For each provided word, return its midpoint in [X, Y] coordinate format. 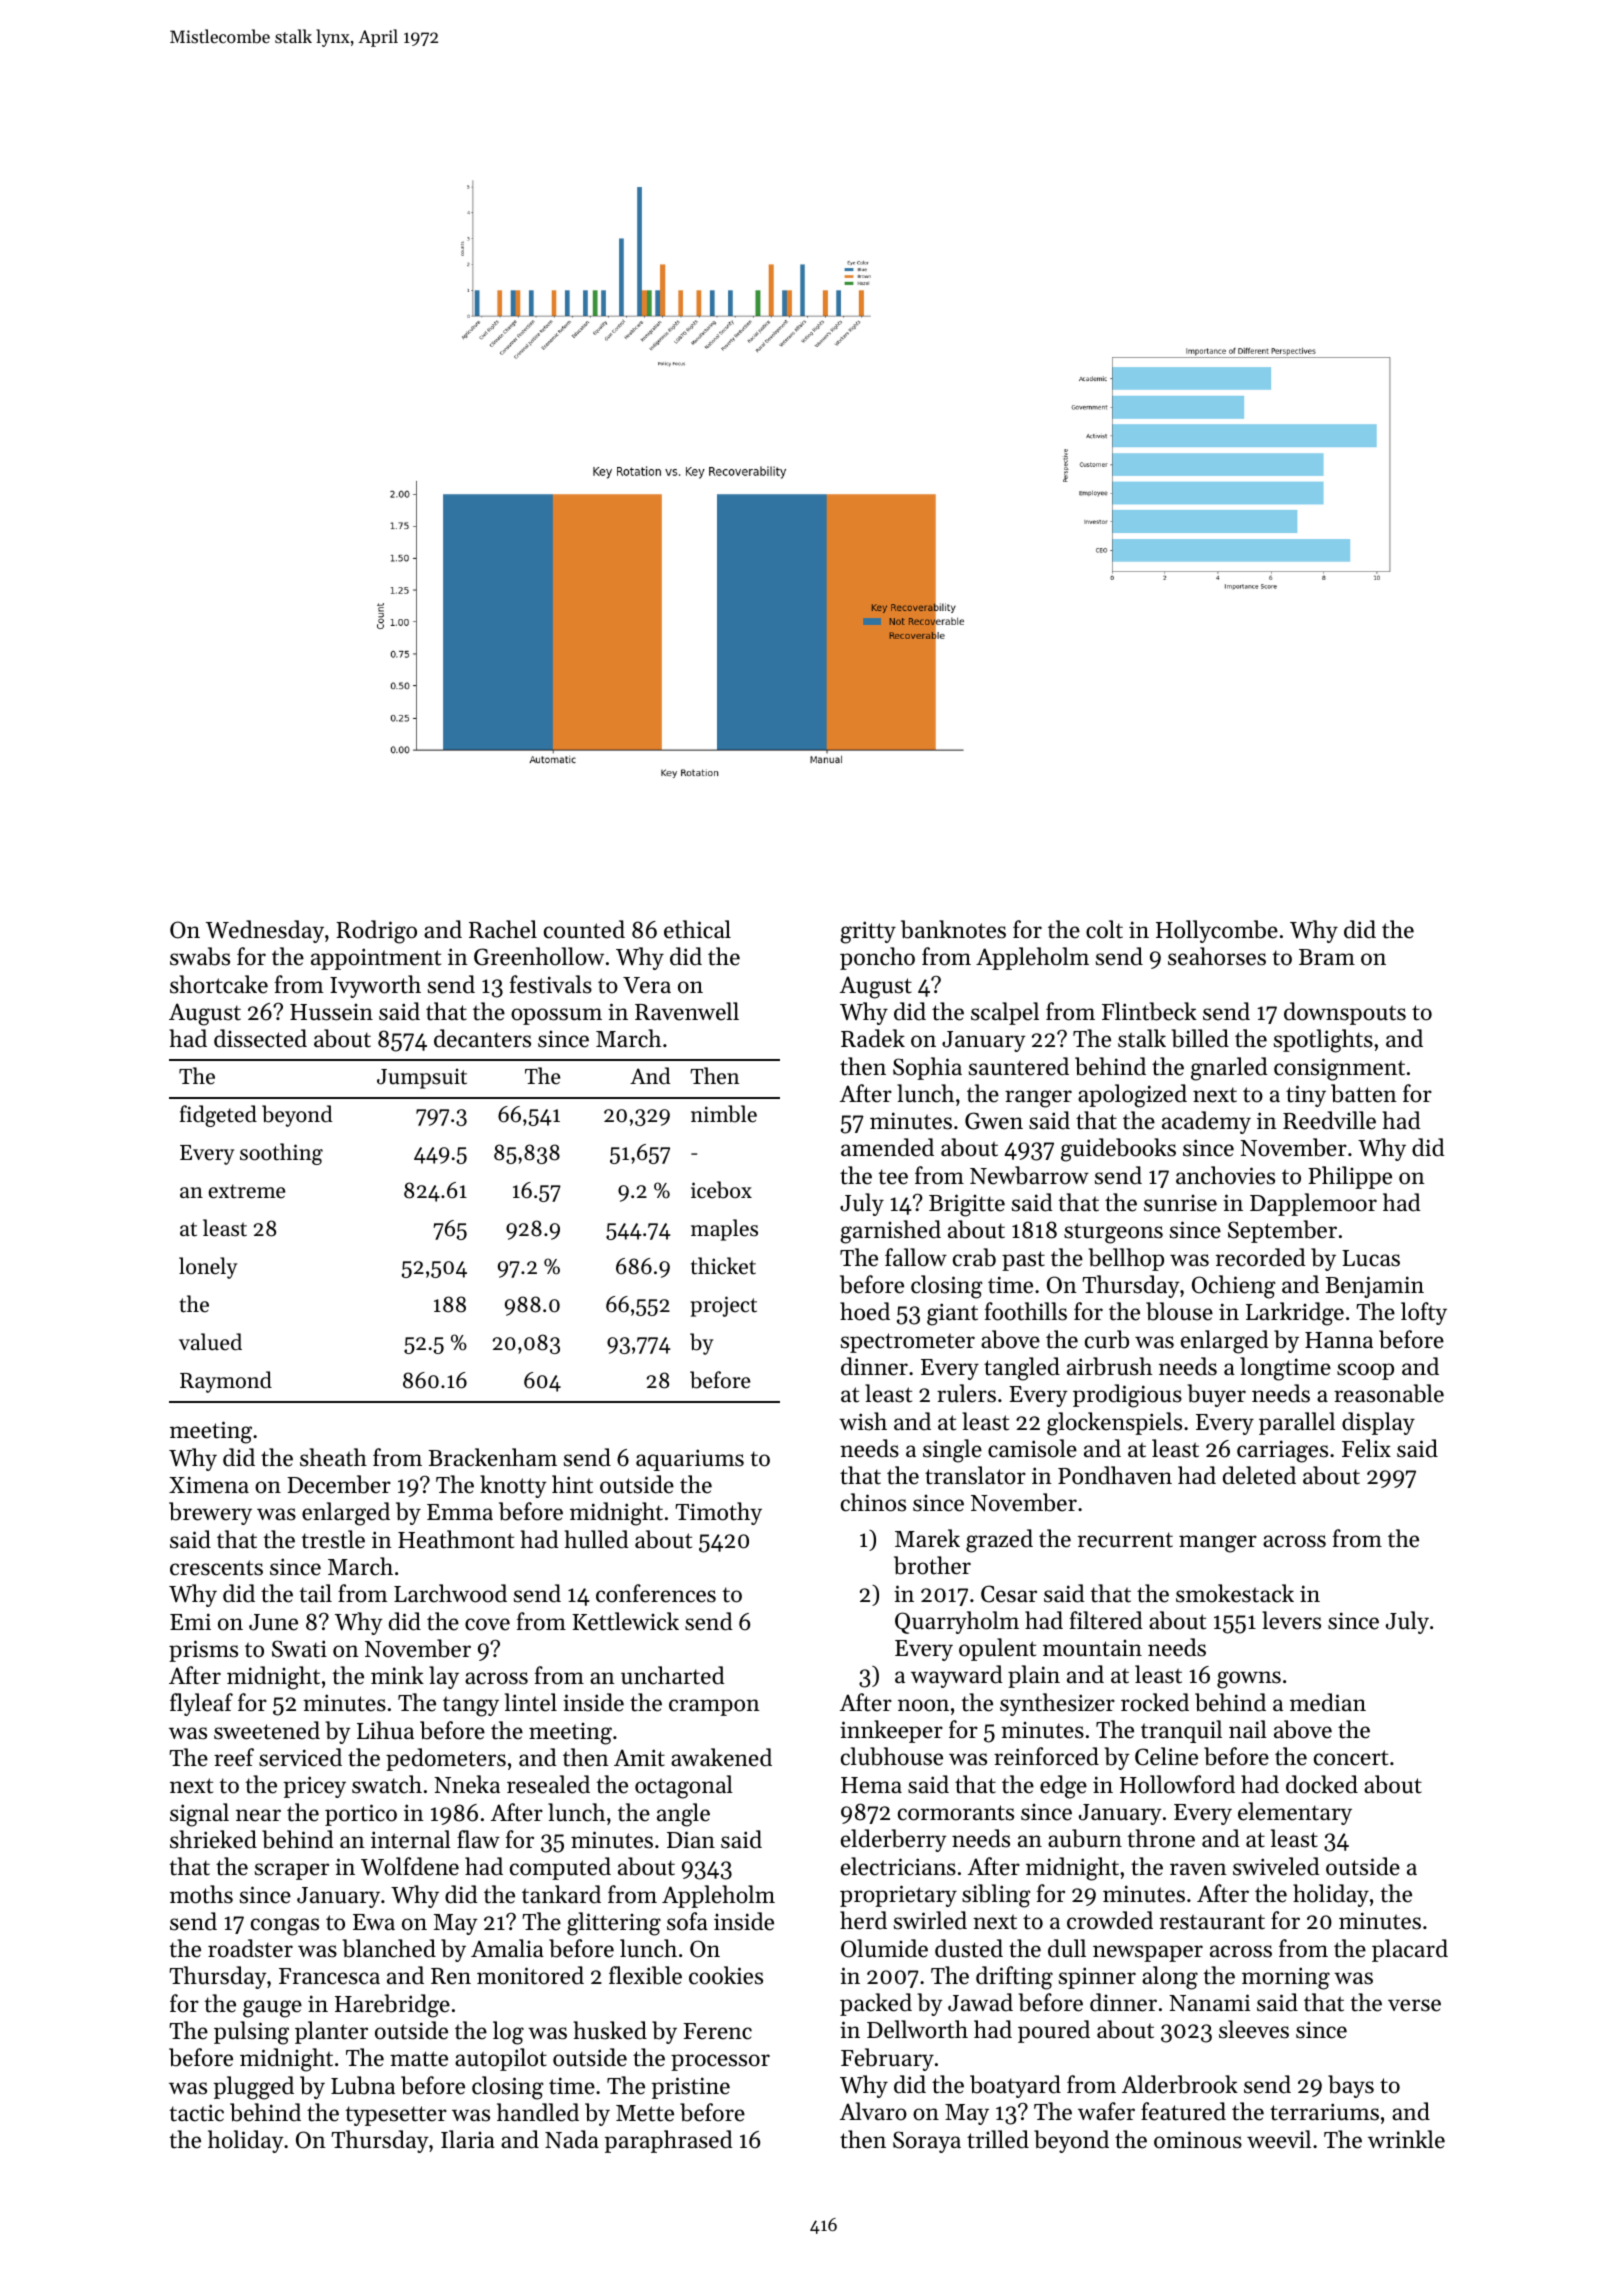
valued [210, 1342]
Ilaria [468, 2139]
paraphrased [668, 2141]
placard [1410, 1950]
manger [1218, 1544]
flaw [478, 1839]
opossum [556, 1016]
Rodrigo [376, 932]
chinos [873, 1502]
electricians [898, 1866]
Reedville [1329, 1120]
